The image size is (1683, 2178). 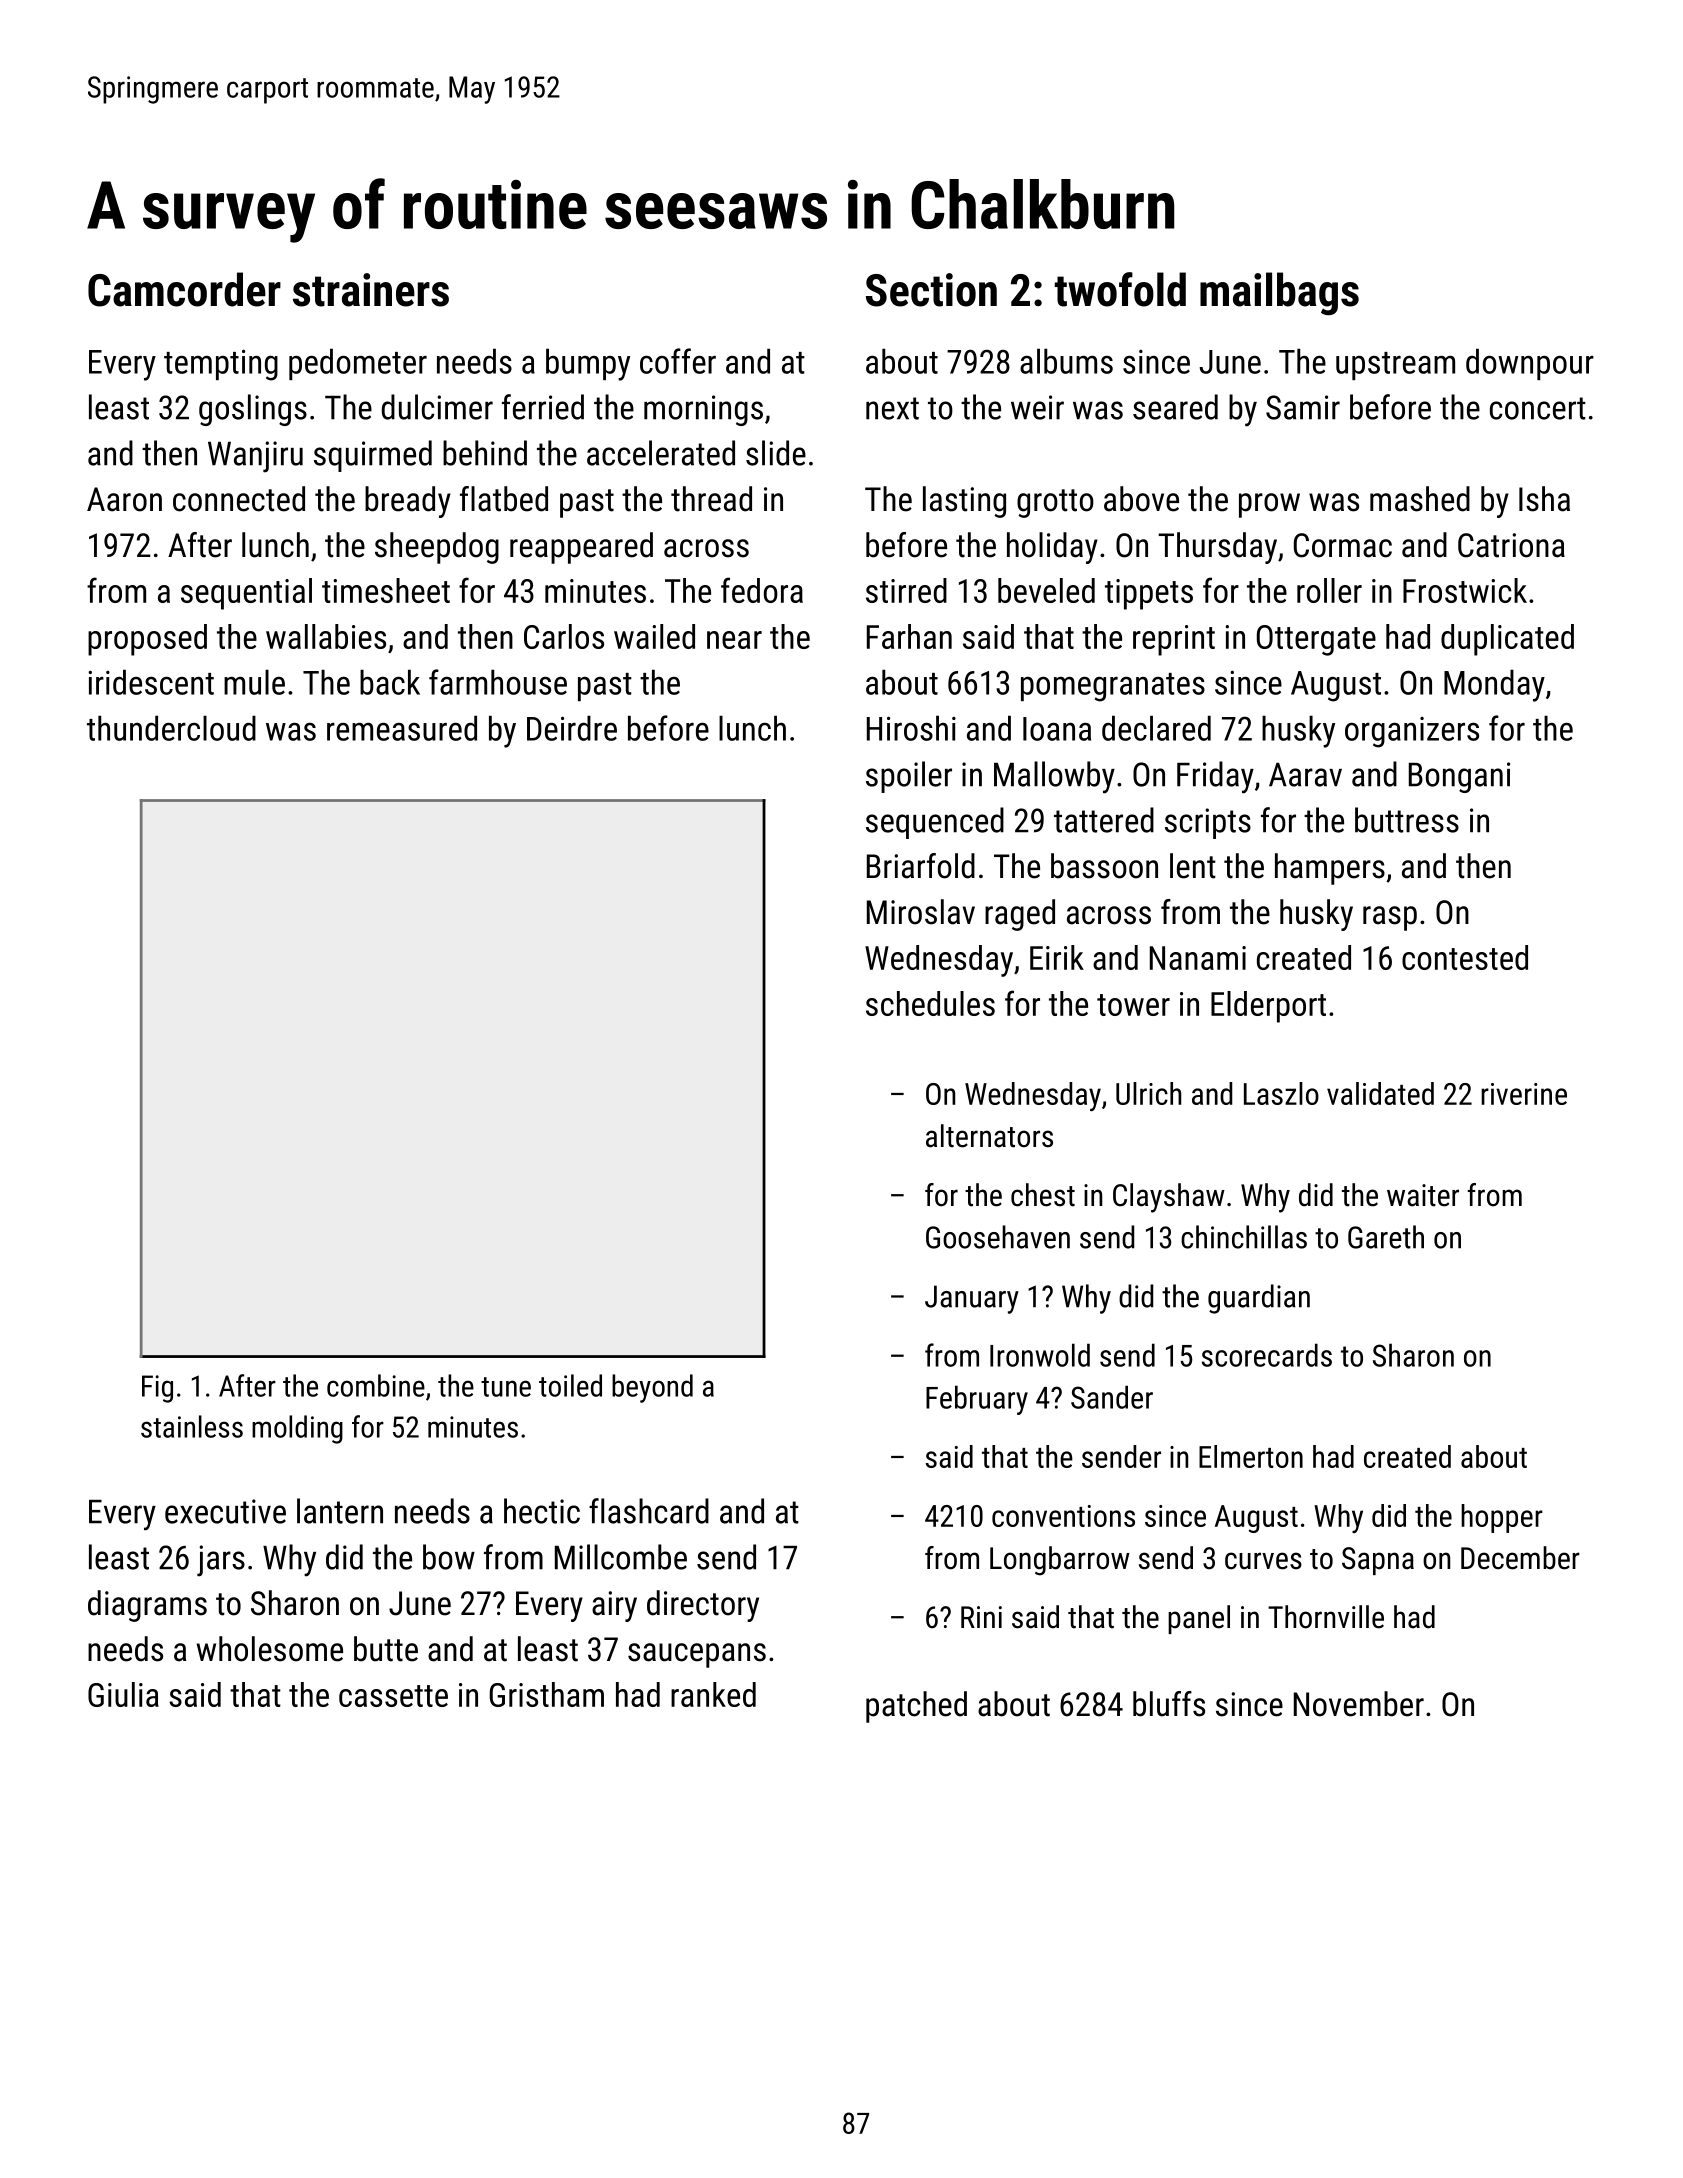 I want to click on mailbags, so click(x=1279, y=294).
